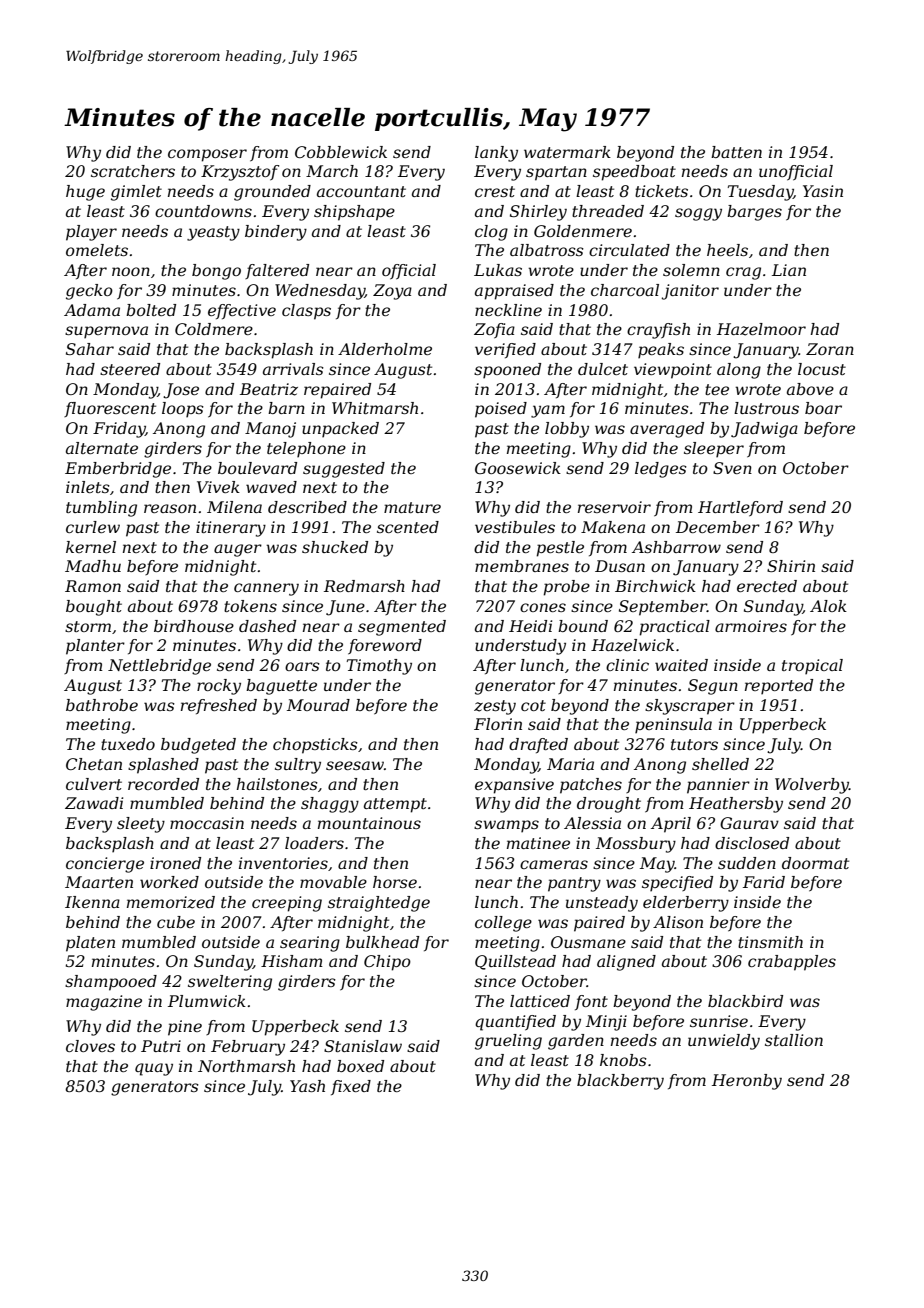 The height and width of the screenshot is (1308, 924). Describe the element at coordinates (751, 626) in the screenshot. I see `armoires` at that location.
